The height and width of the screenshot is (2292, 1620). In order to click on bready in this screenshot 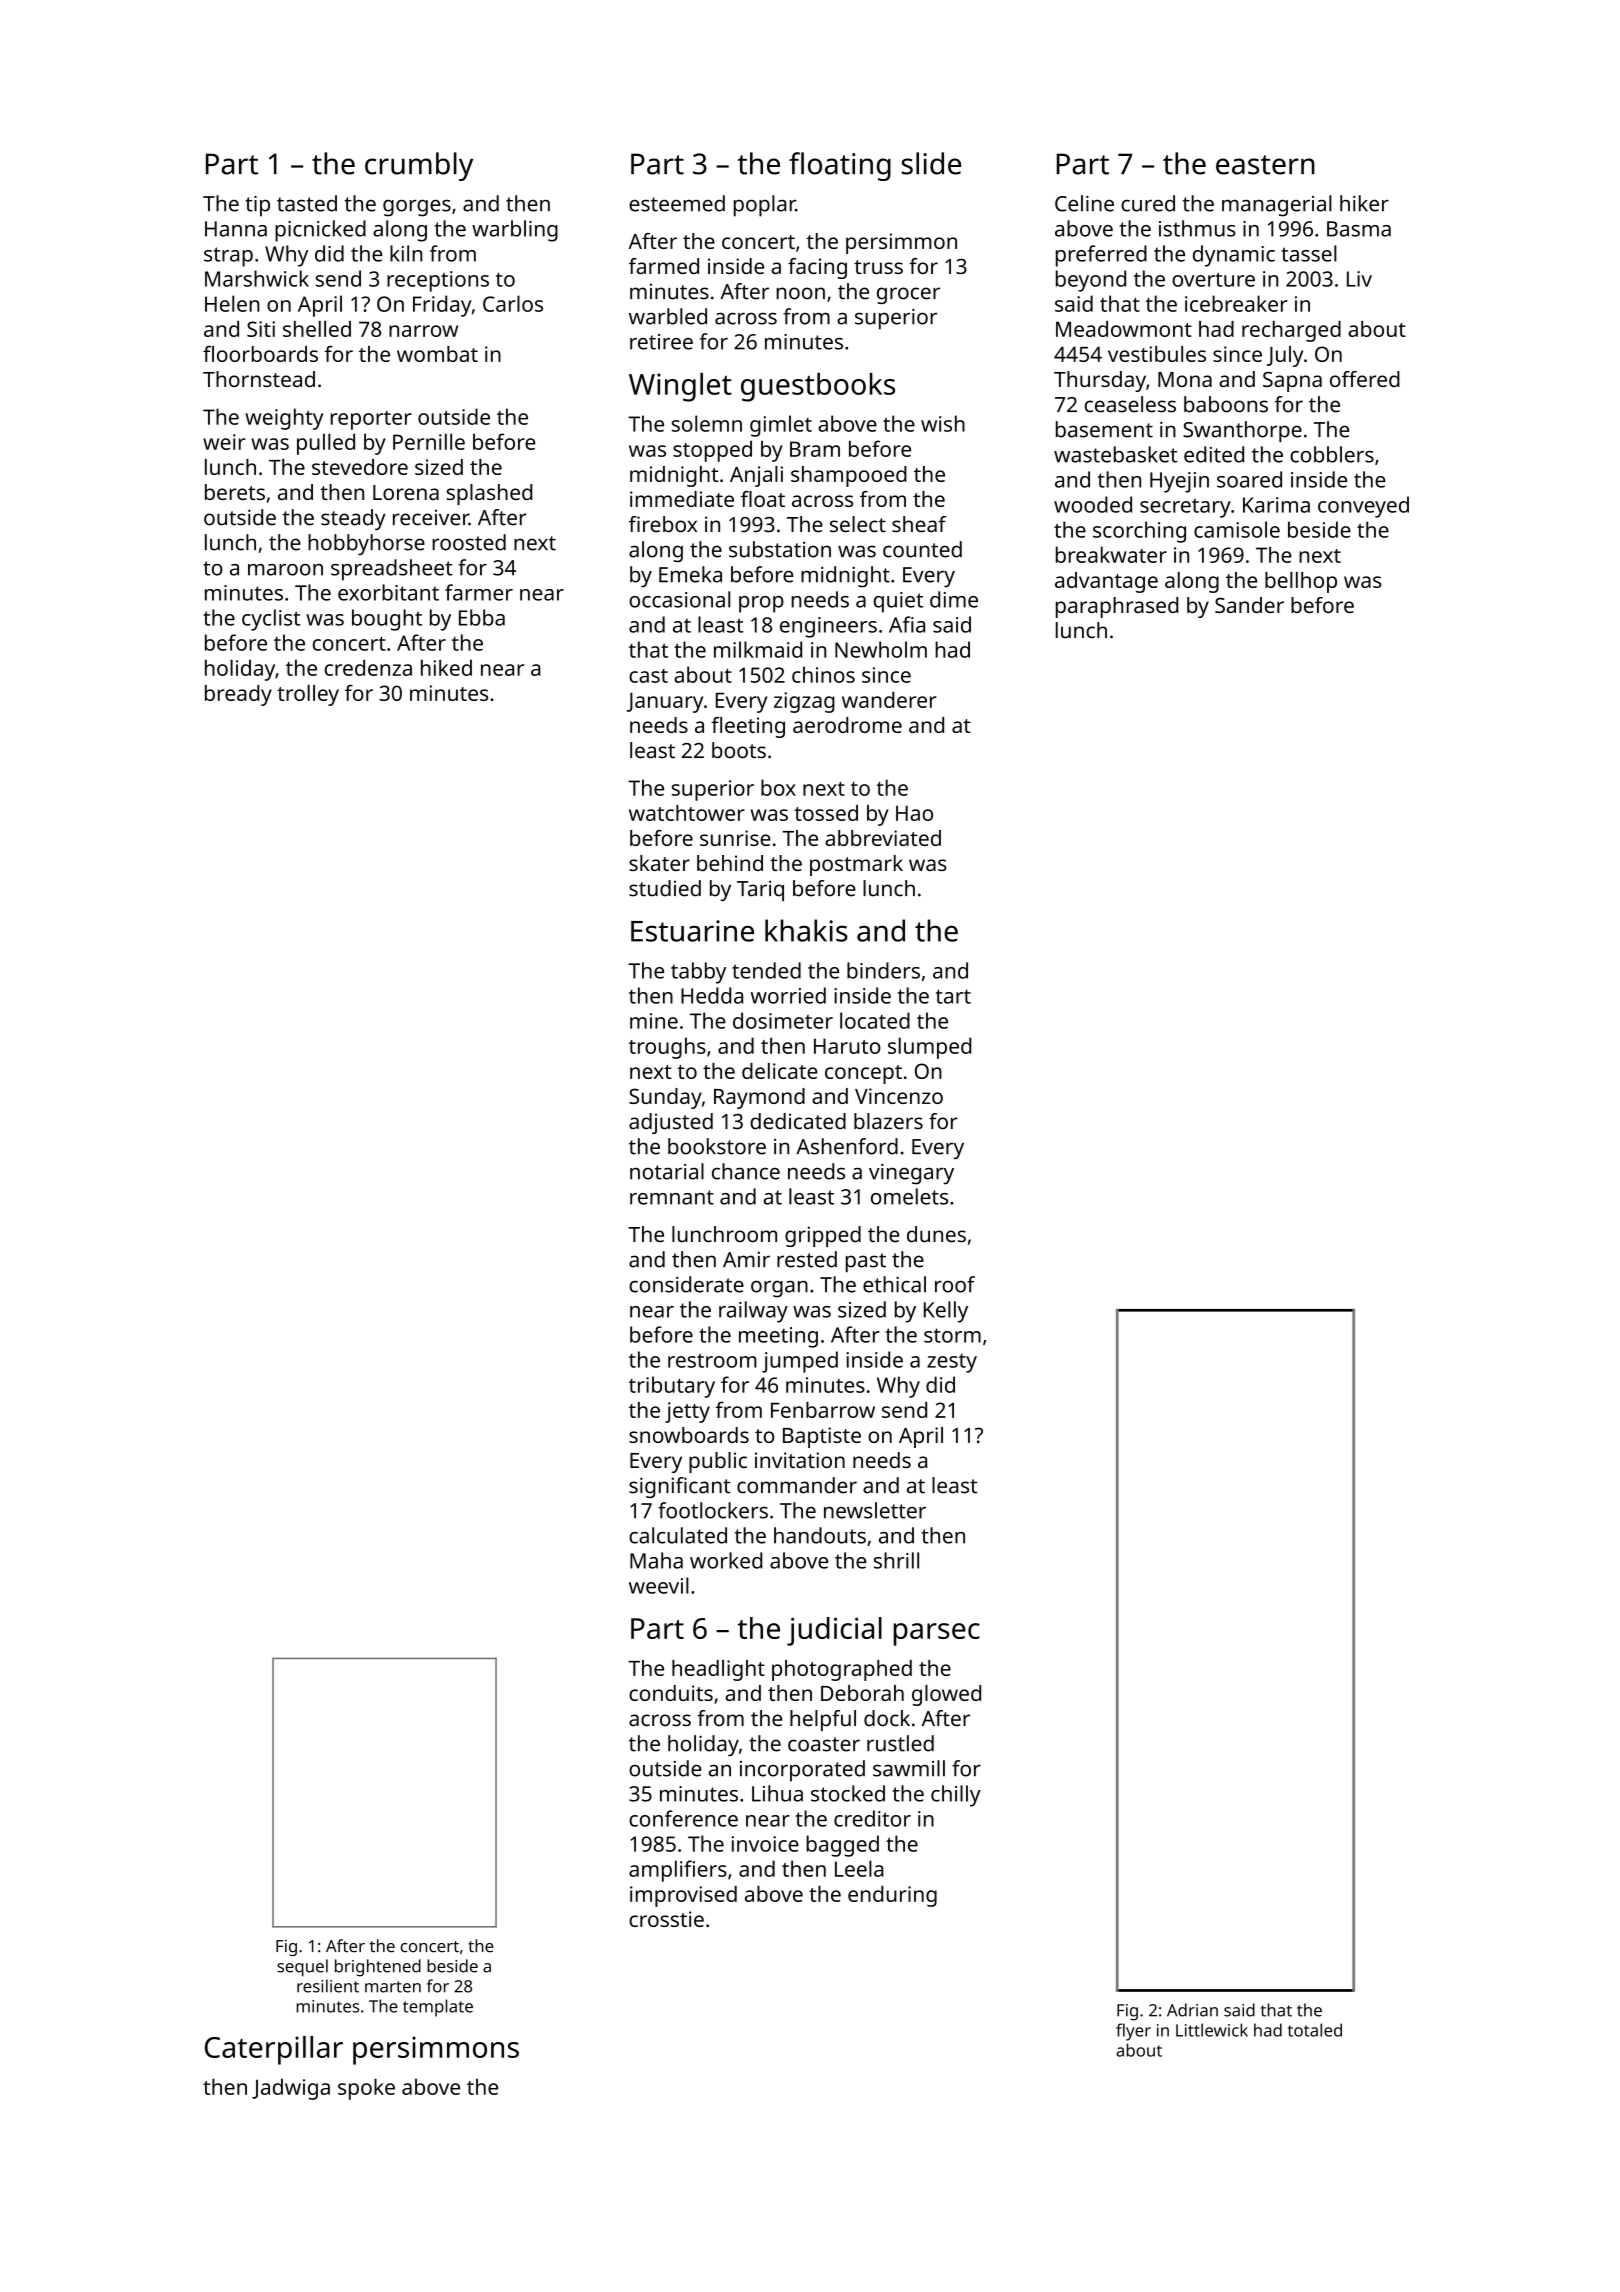, I will do `click(238, 695)`.
